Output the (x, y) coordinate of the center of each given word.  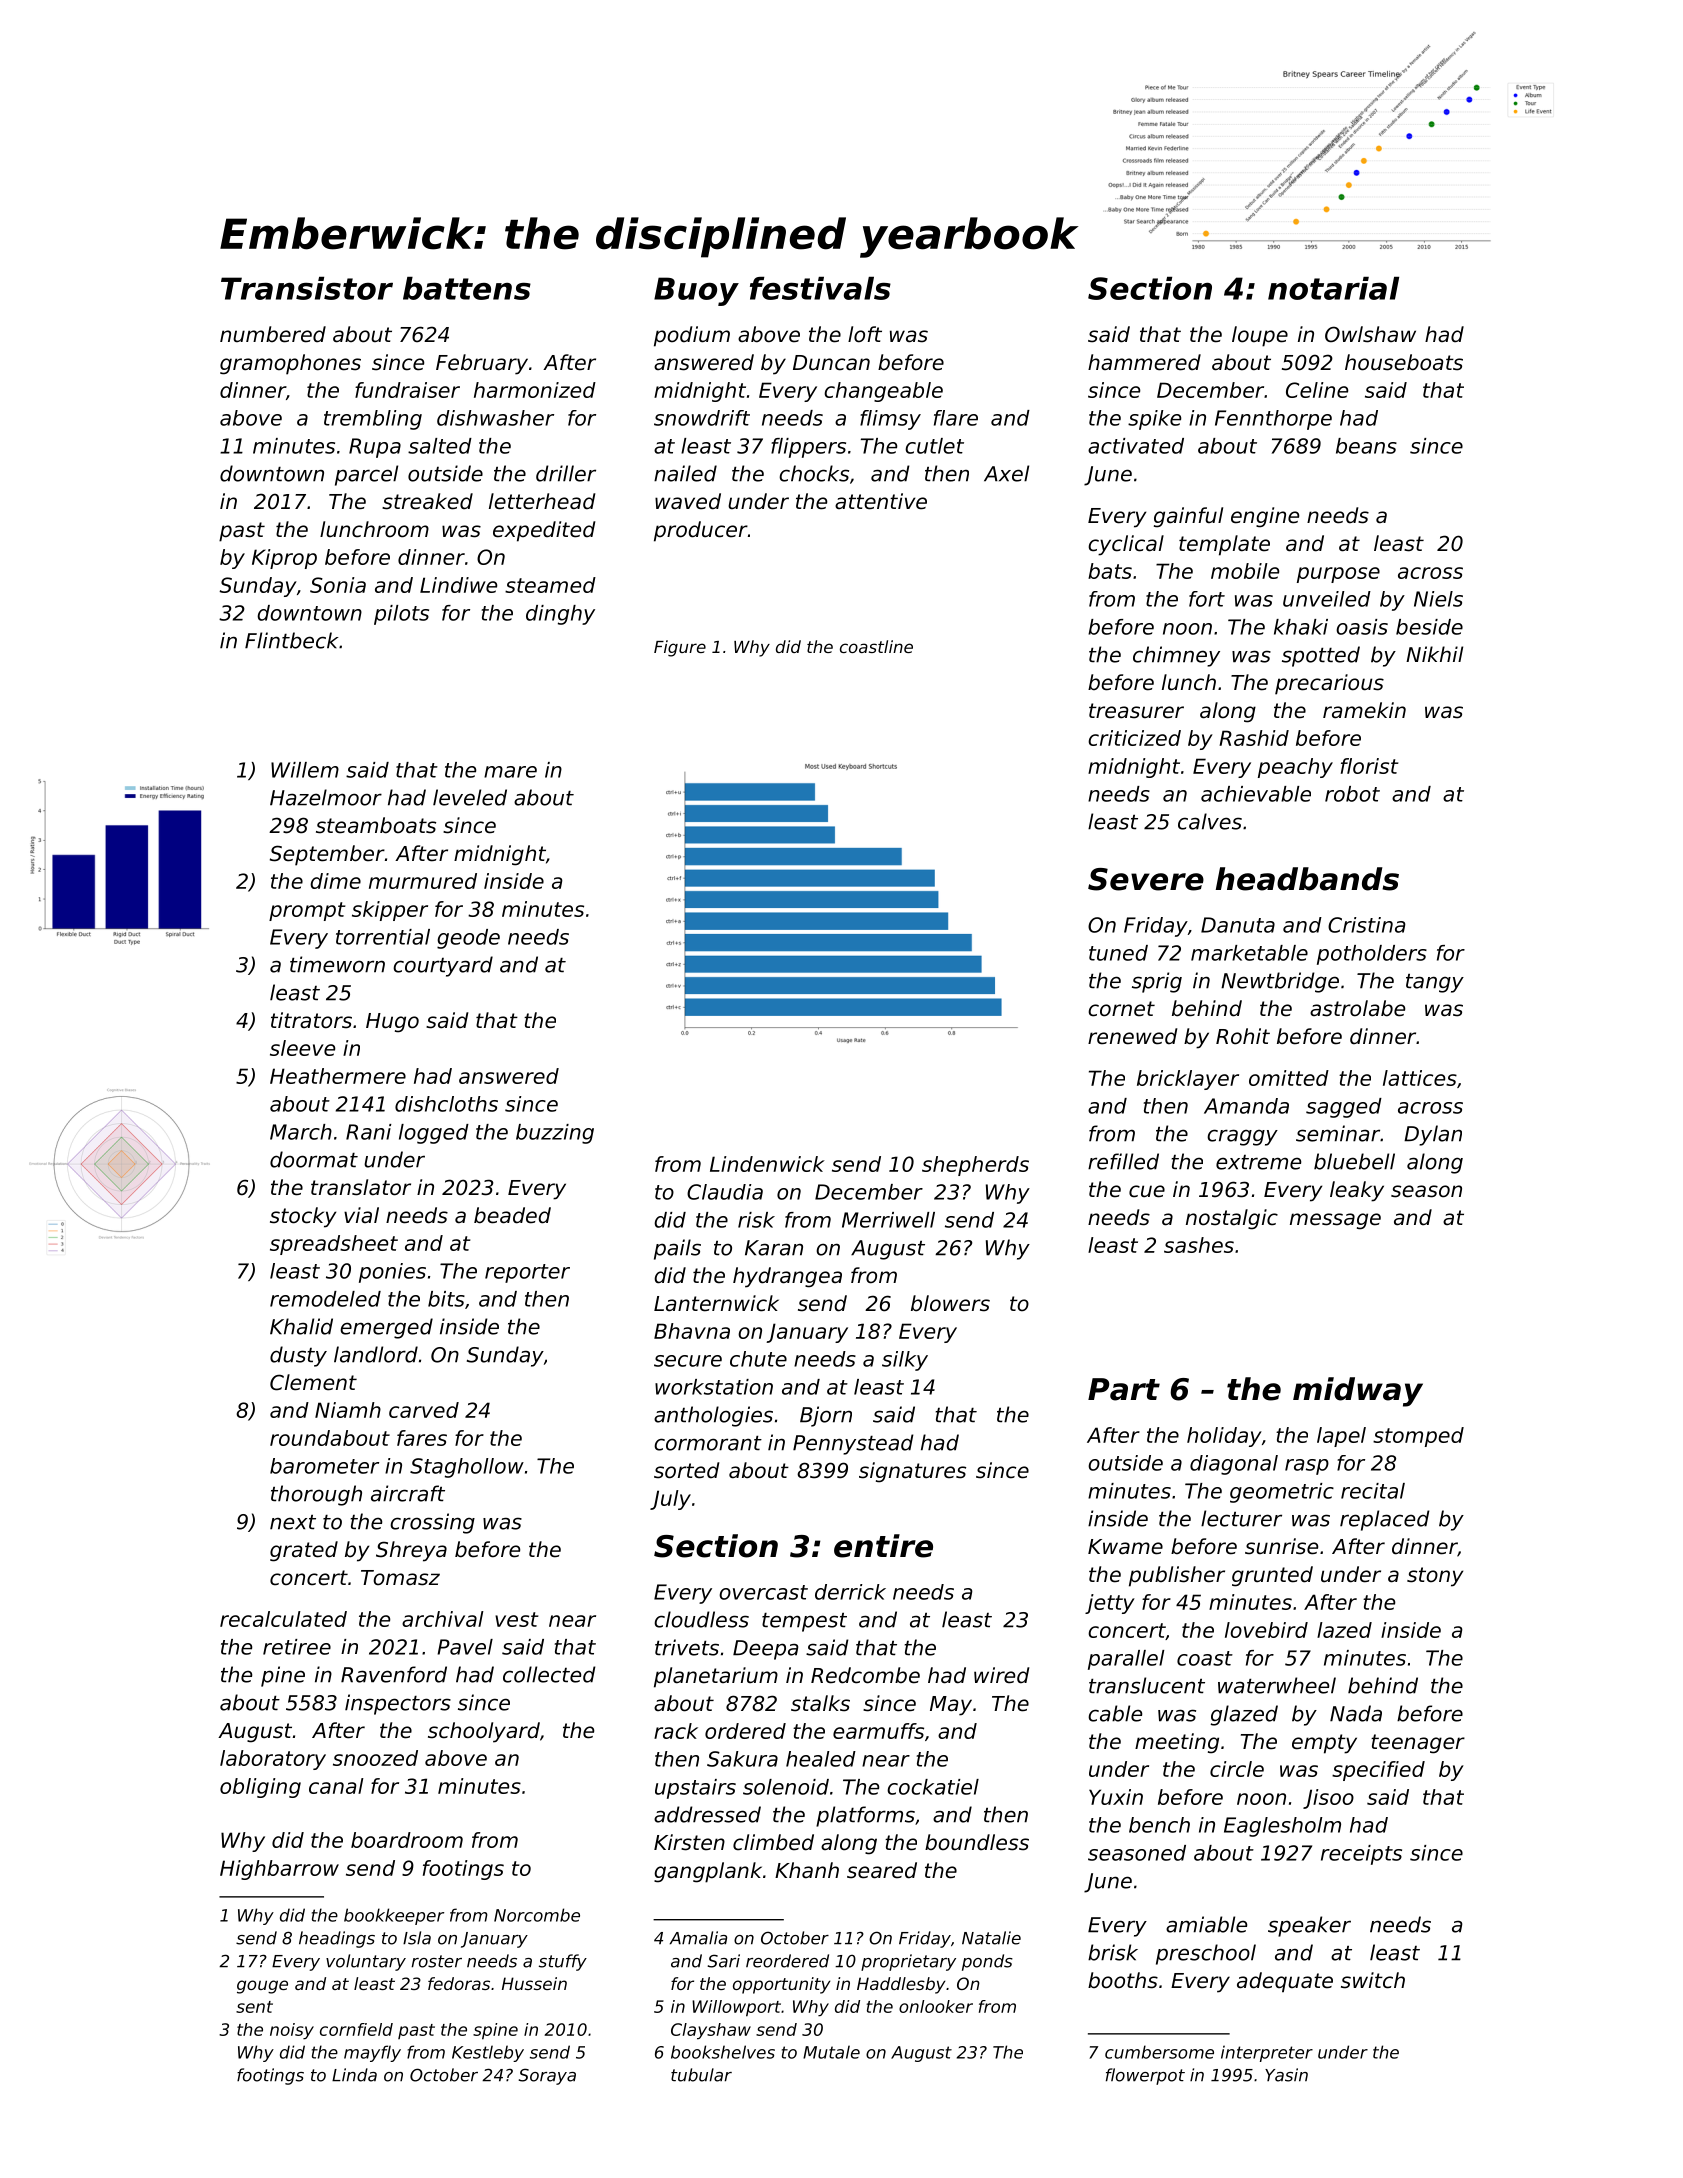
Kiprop (284, 559)
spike (1154, 420)
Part (1124, 1389)
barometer (324, 1466)
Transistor (307, 288)
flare (956, 418)
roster (436, 1961)
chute (758, 1359)
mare (510, 772)
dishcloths (446, 1104)
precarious (1329, 684)
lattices (1420, 1078)
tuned (1118, 953)
